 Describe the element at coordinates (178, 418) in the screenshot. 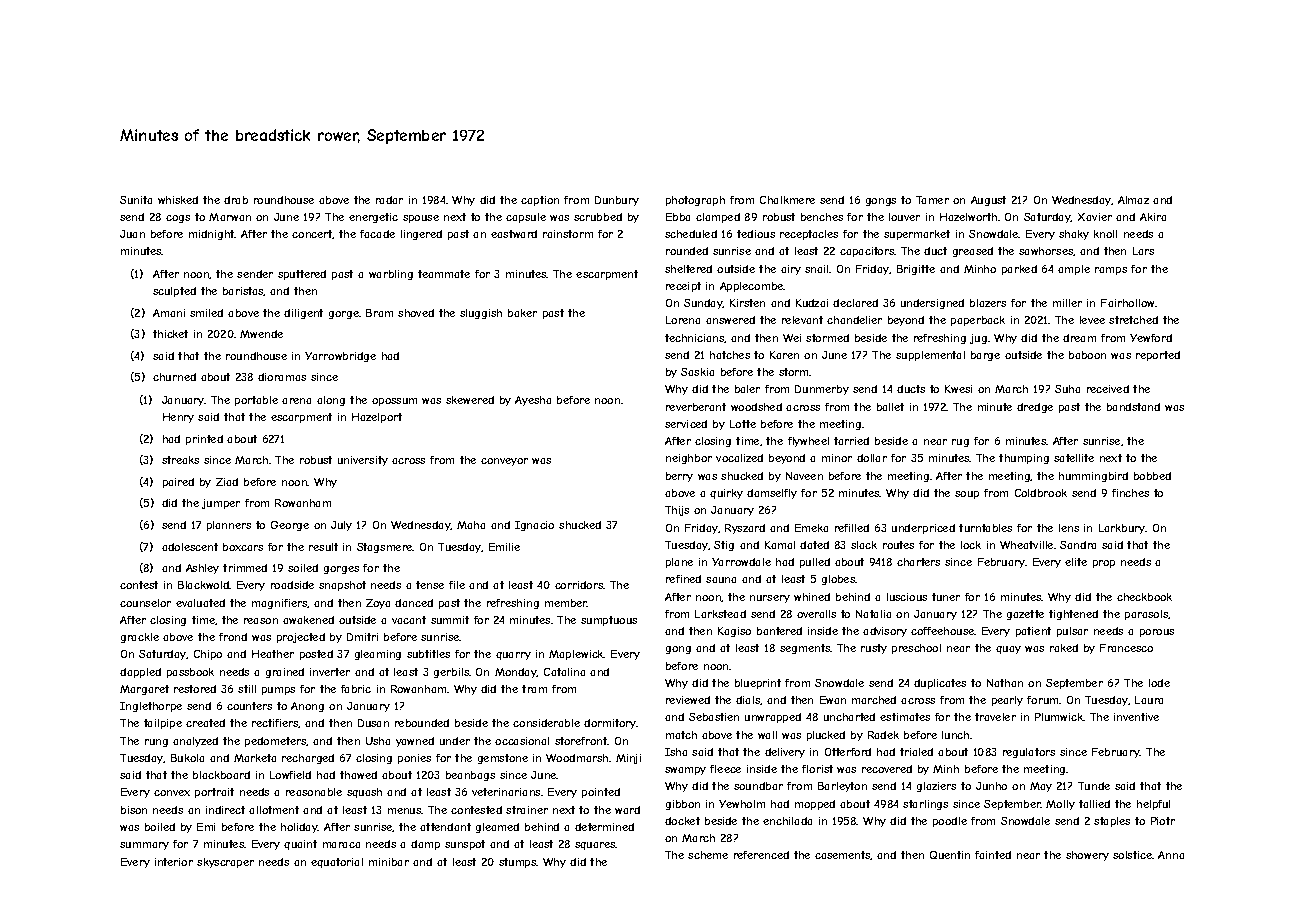

I see `Henry` at that location.
